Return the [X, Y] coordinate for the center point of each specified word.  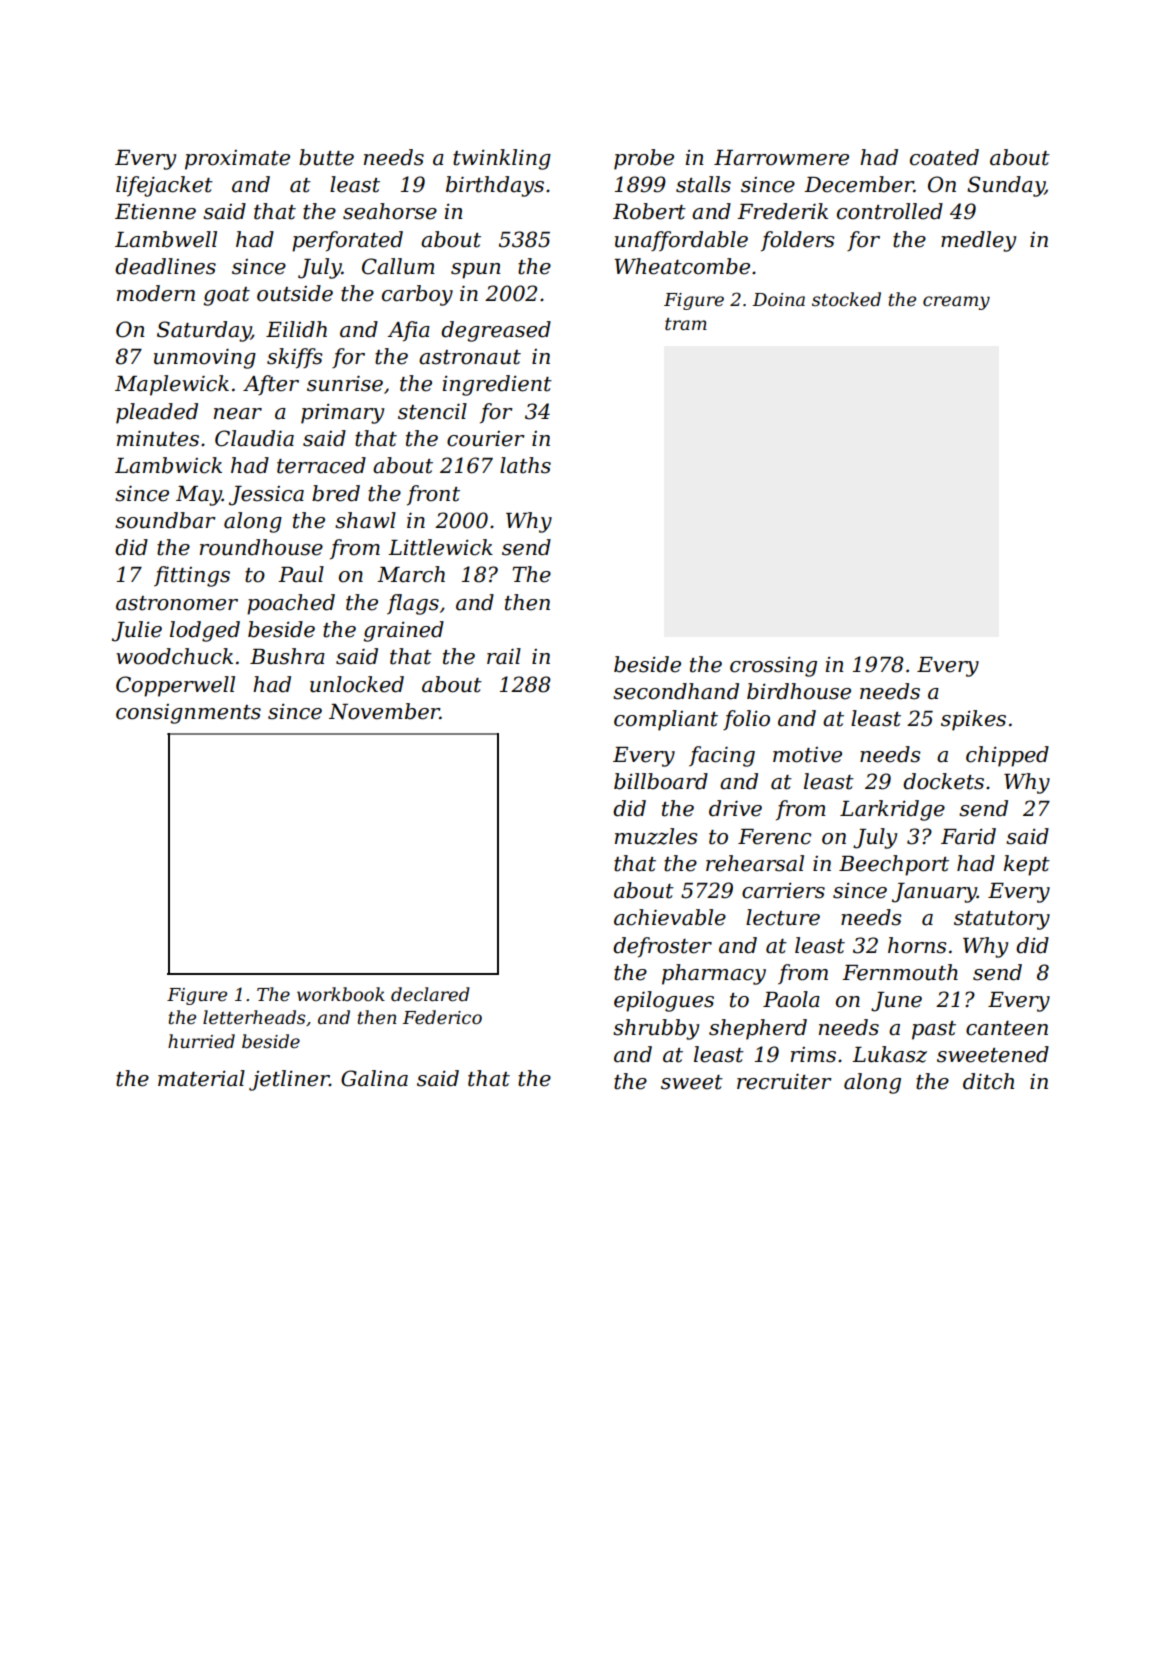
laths [525, 465]
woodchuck [174, 656]
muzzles [656, 836]
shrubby [656, 1029]
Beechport [894, 865]
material [201, 1078]
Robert [649, 211]
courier [486, 439]
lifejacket [164, 186]
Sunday [1006, 186]
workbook [341, 994]
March [411, 574]
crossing [773, 667]
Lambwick [168, 465]
